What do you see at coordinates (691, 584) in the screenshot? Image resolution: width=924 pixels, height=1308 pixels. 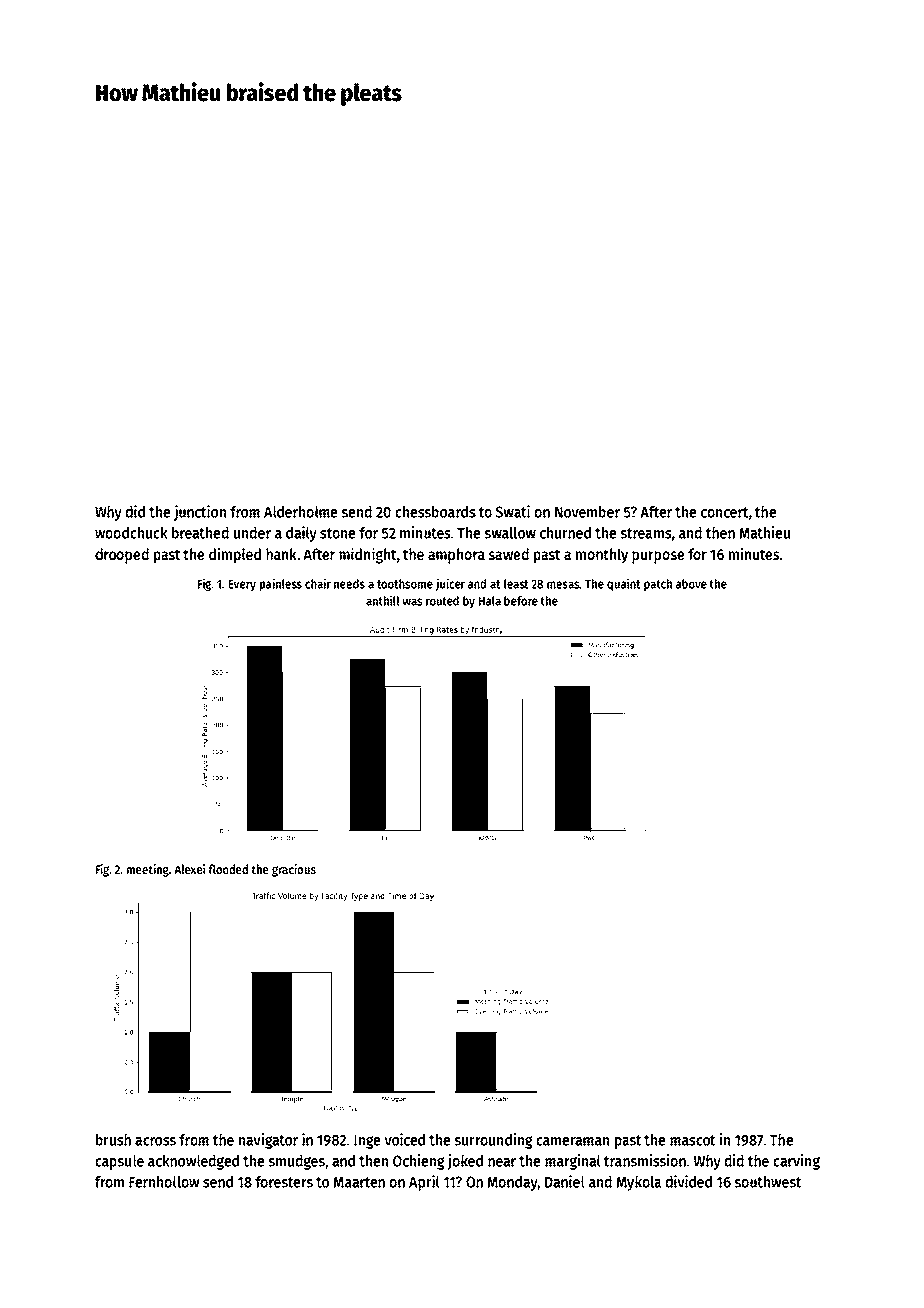 I see `above` at bounding box center [691, 584].
